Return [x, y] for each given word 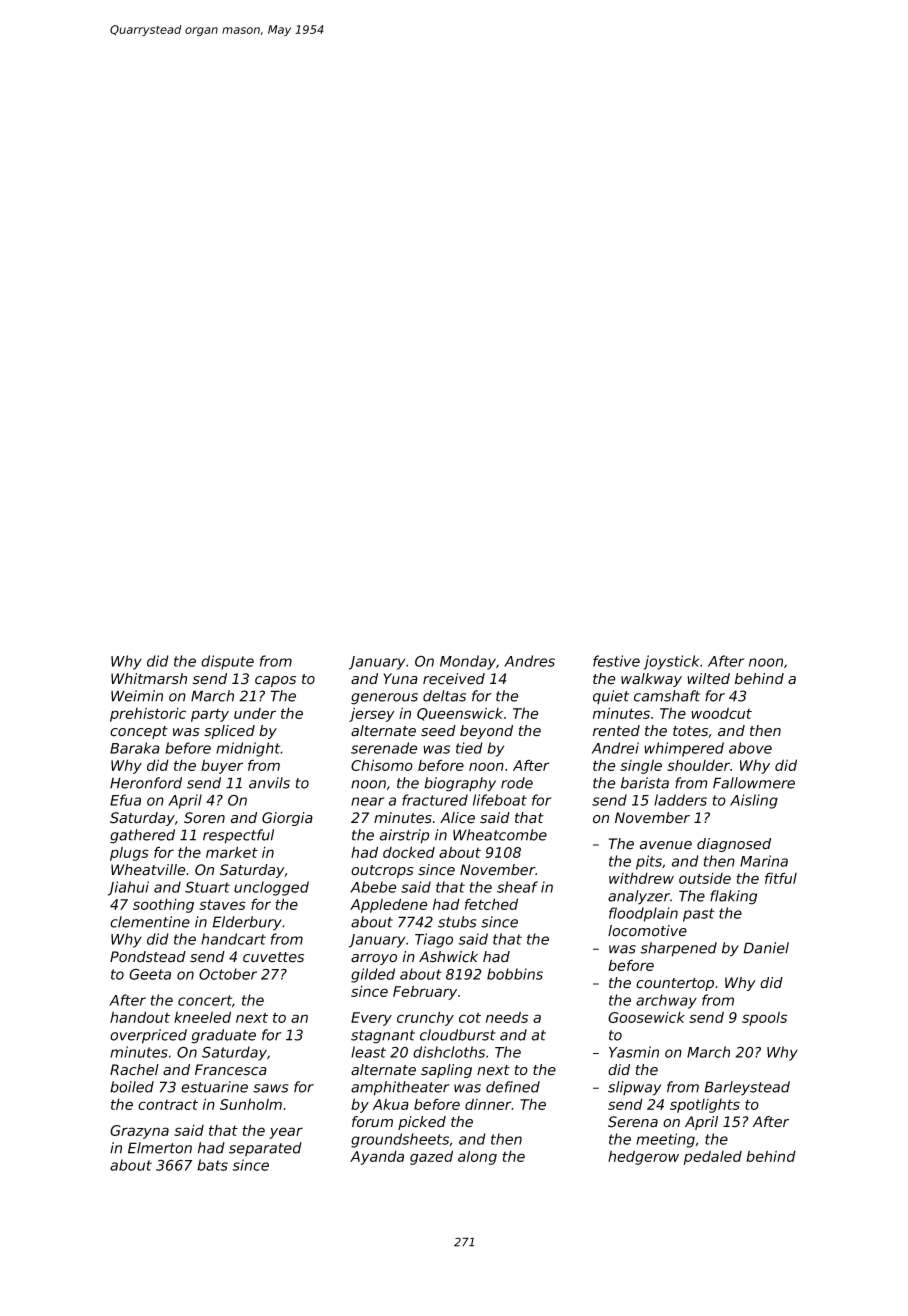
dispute [227, 662]
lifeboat [500, 800]
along [477, 1157]
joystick [671, 662]
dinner [488, 1104]
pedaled [713, 1157]
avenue [666, 845]
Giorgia [287, 819]
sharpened [678, 949]
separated [265, 1149]
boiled [132, 1087]
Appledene [389, 905]
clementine [150, 922]
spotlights [705, 1106]
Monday [468, 662]
